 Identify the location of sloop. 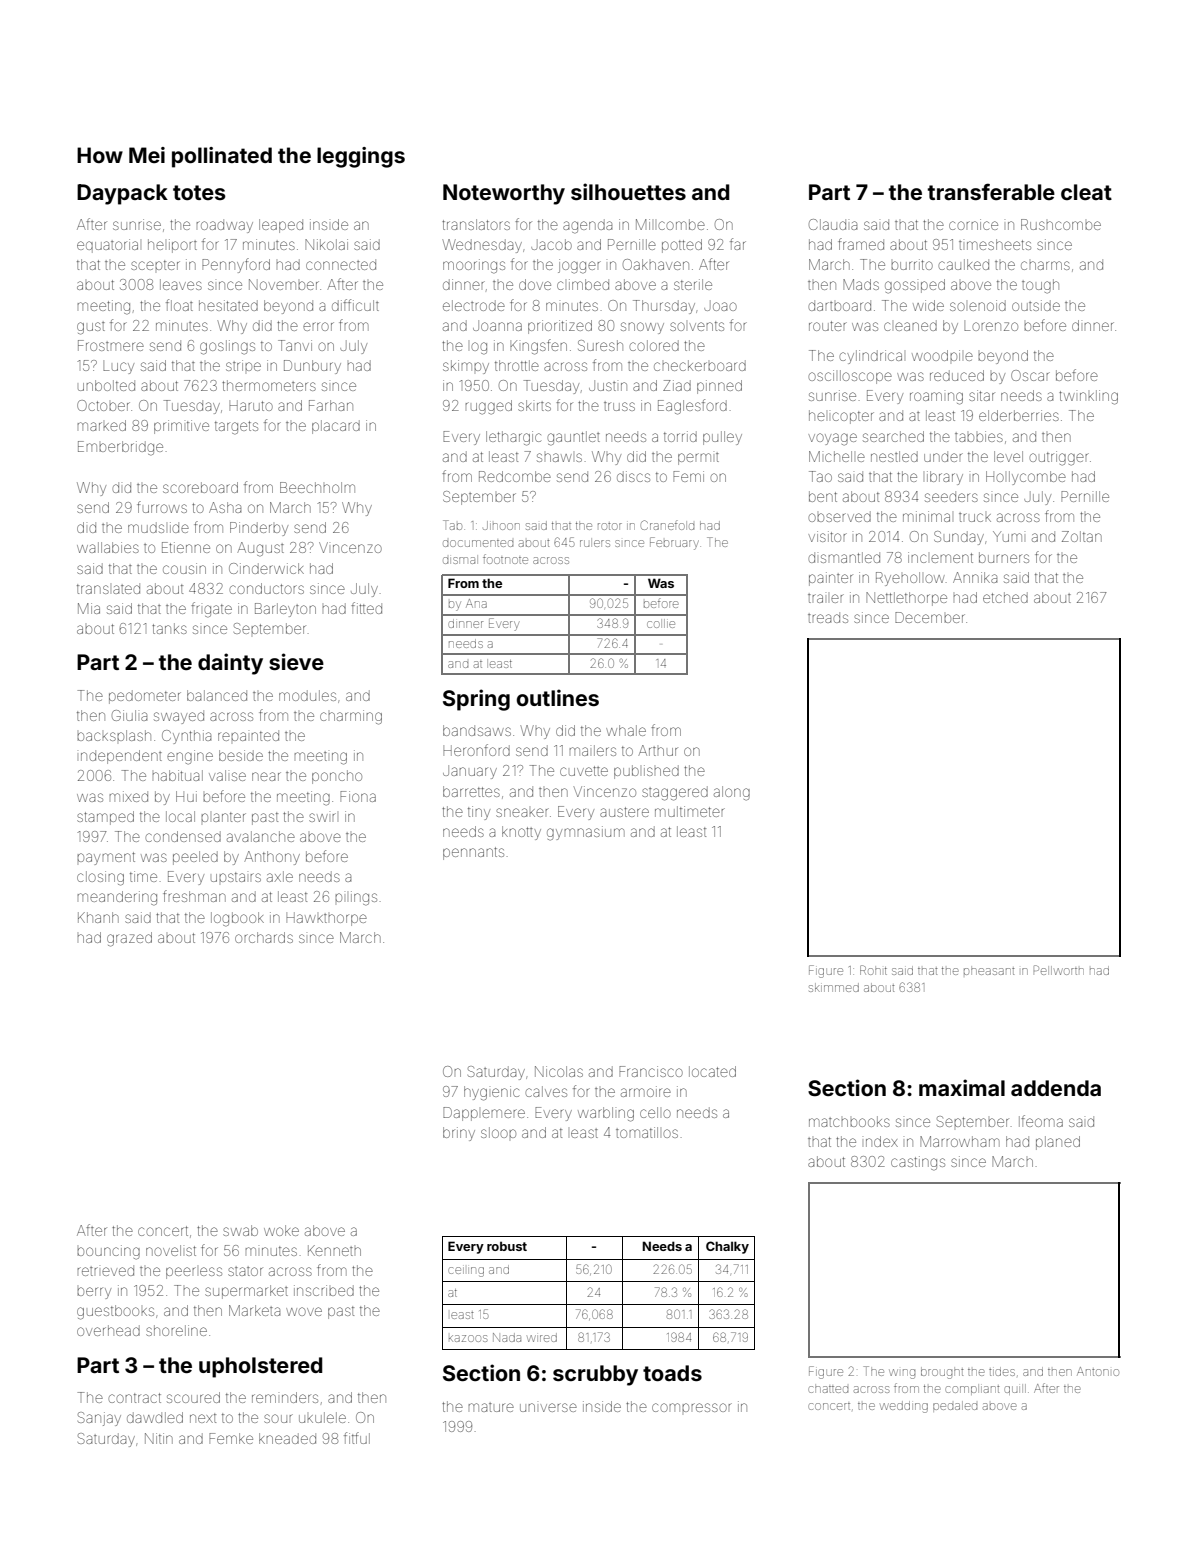
(498, 1132).
